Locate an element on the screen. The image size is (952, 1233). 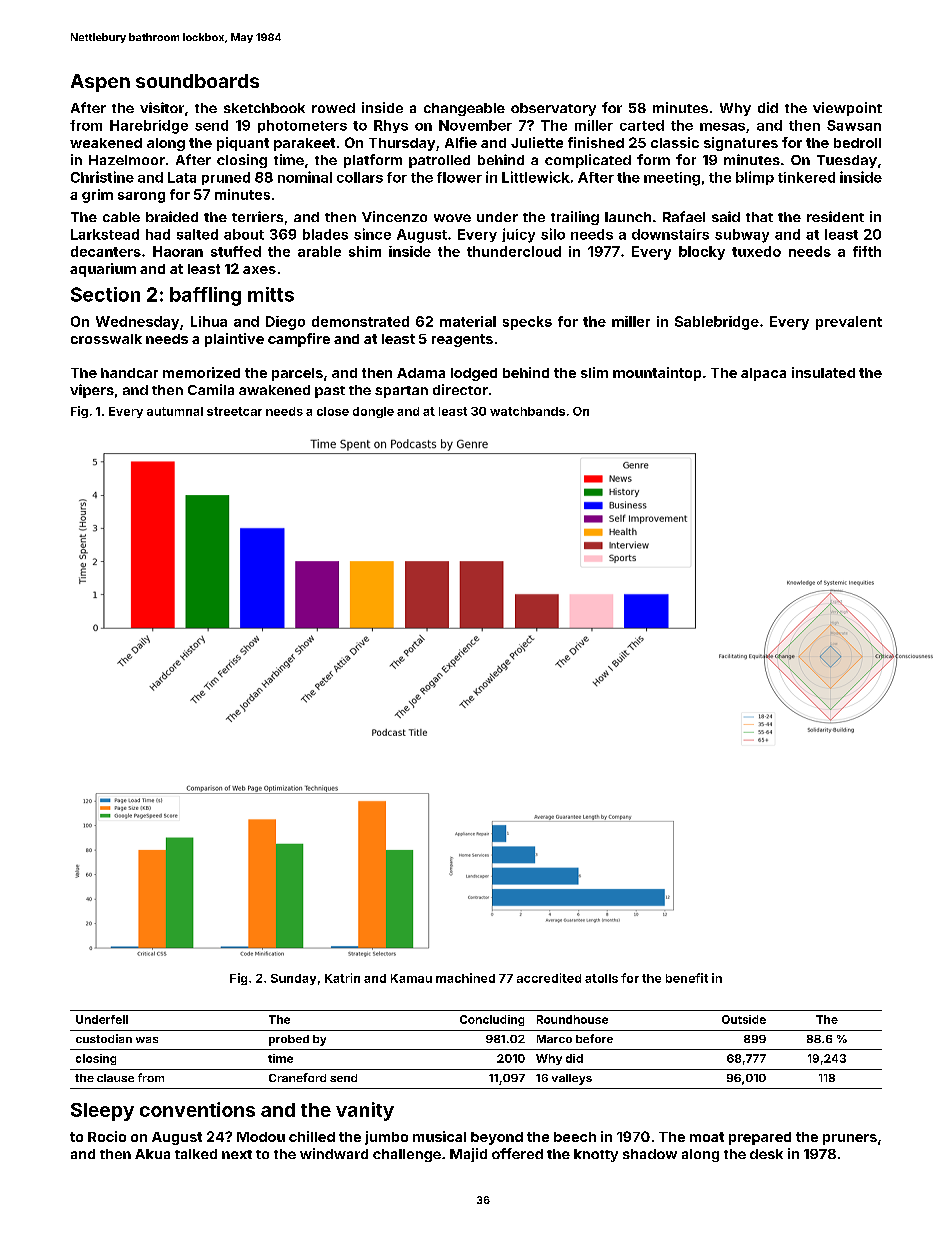
Lata is located at coordinates (182, 177).
